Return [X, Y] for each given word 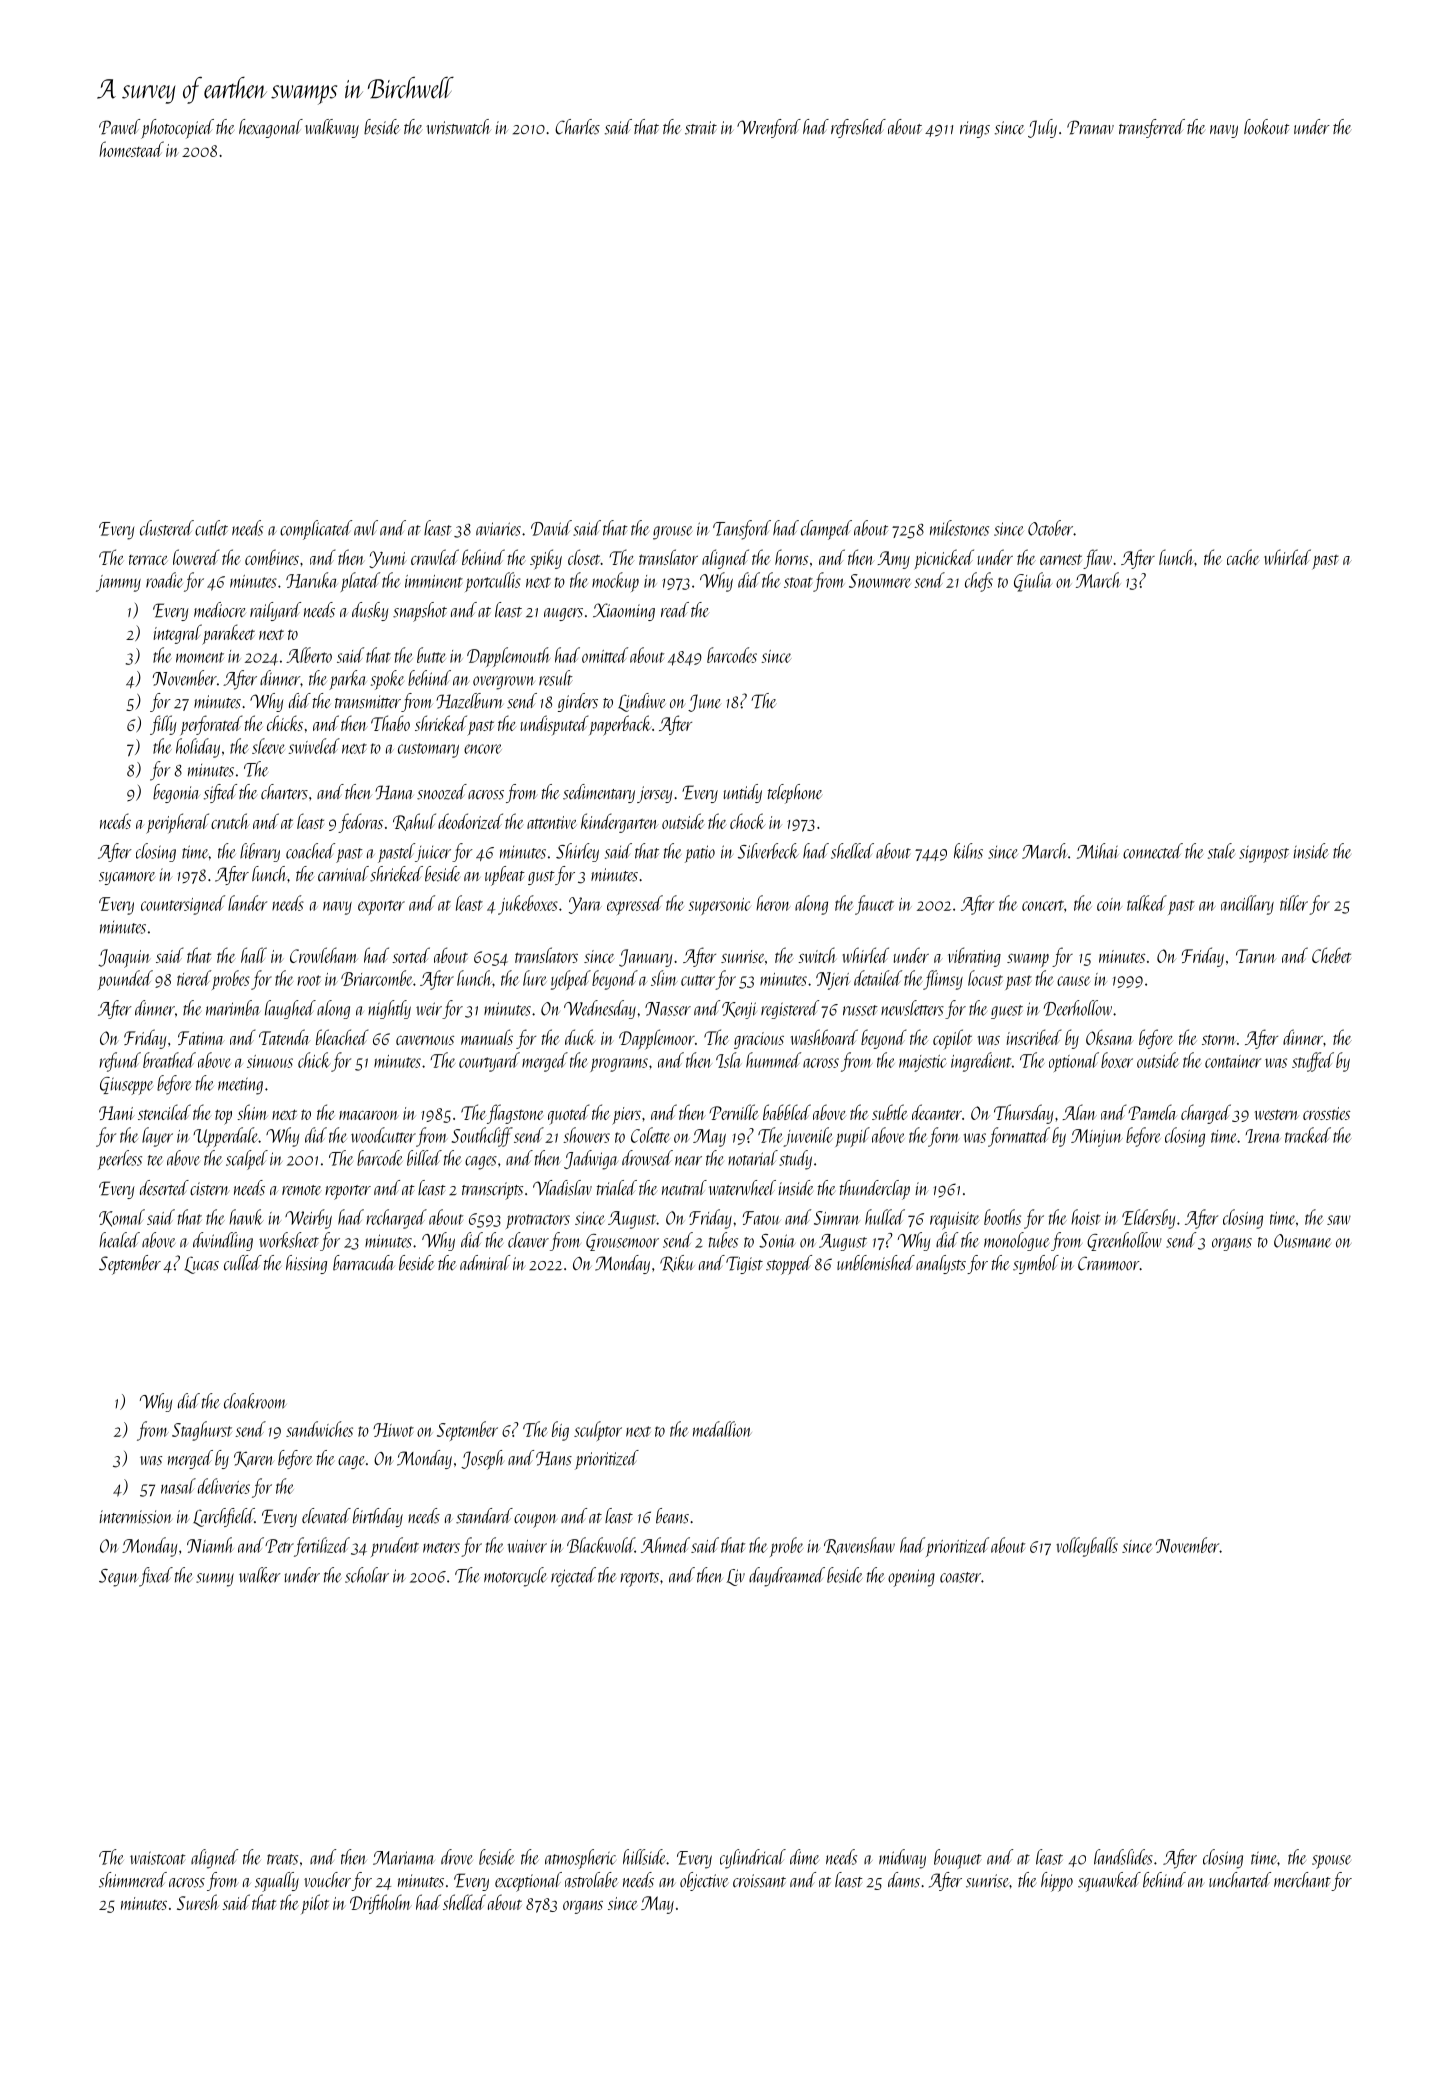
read [675, 609]
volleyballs [1087, 1547]
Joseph [482, 1460]
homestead [131, 149]
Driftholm [381, 1904]
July [1042, 128]
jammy [118, 583]
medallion [722, 1429]
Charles [577, 127]
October [1050, 528]
